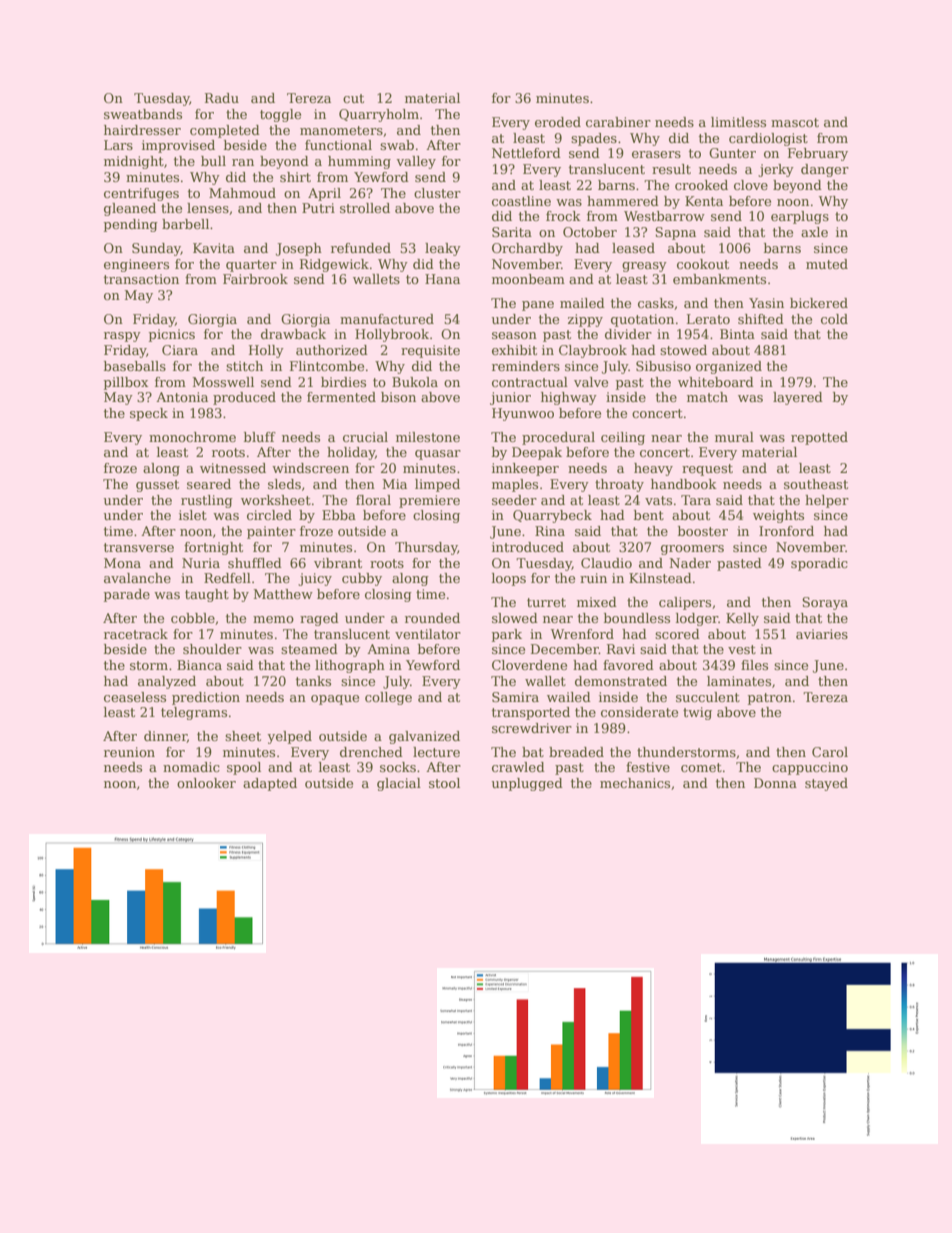  Describe the element at coordinates (225, 131) in the screenshot. I see `completed` at that location.
